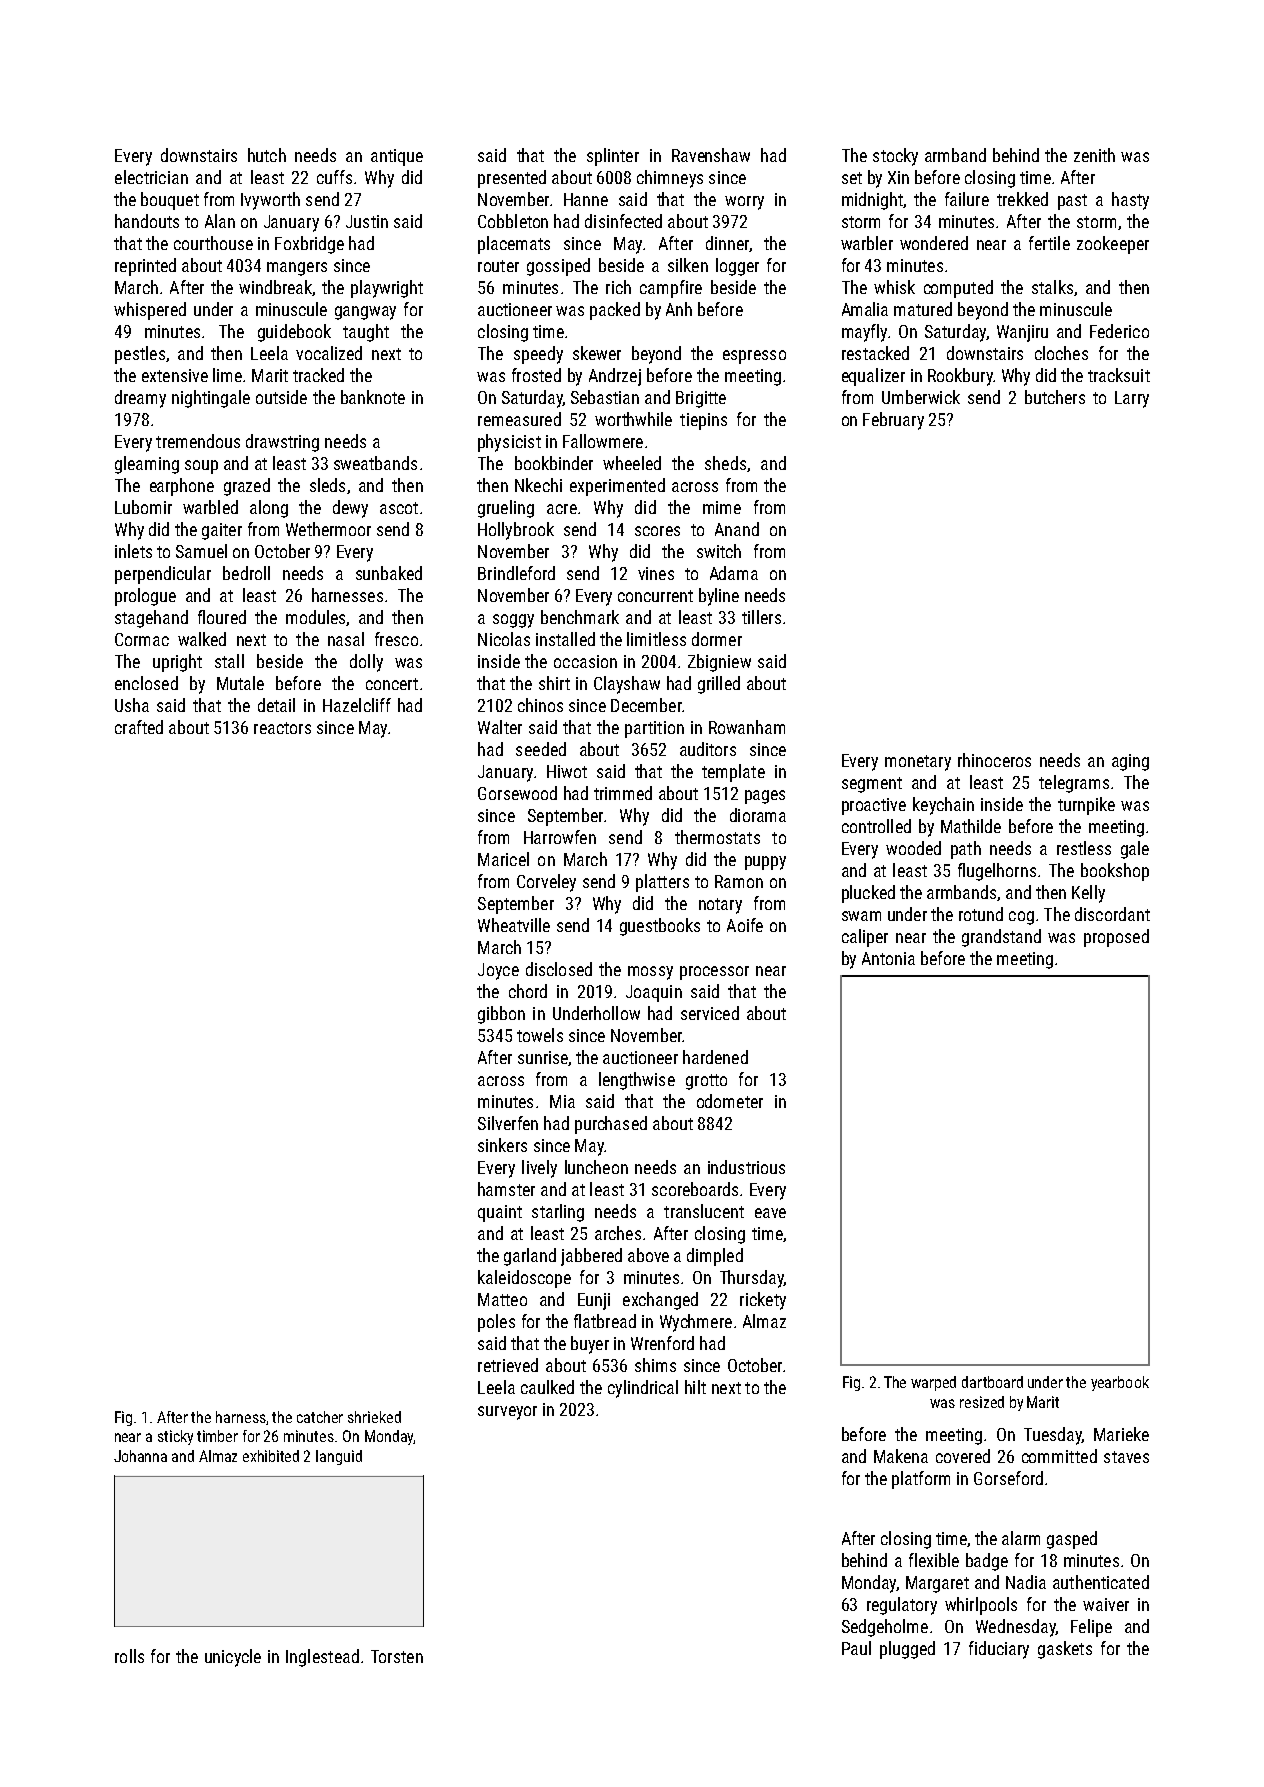 This screenshot has width=1264, height=1787. Describe the element at coordinates (727, 243) in the screenshot. I see `dinner` at that location.
